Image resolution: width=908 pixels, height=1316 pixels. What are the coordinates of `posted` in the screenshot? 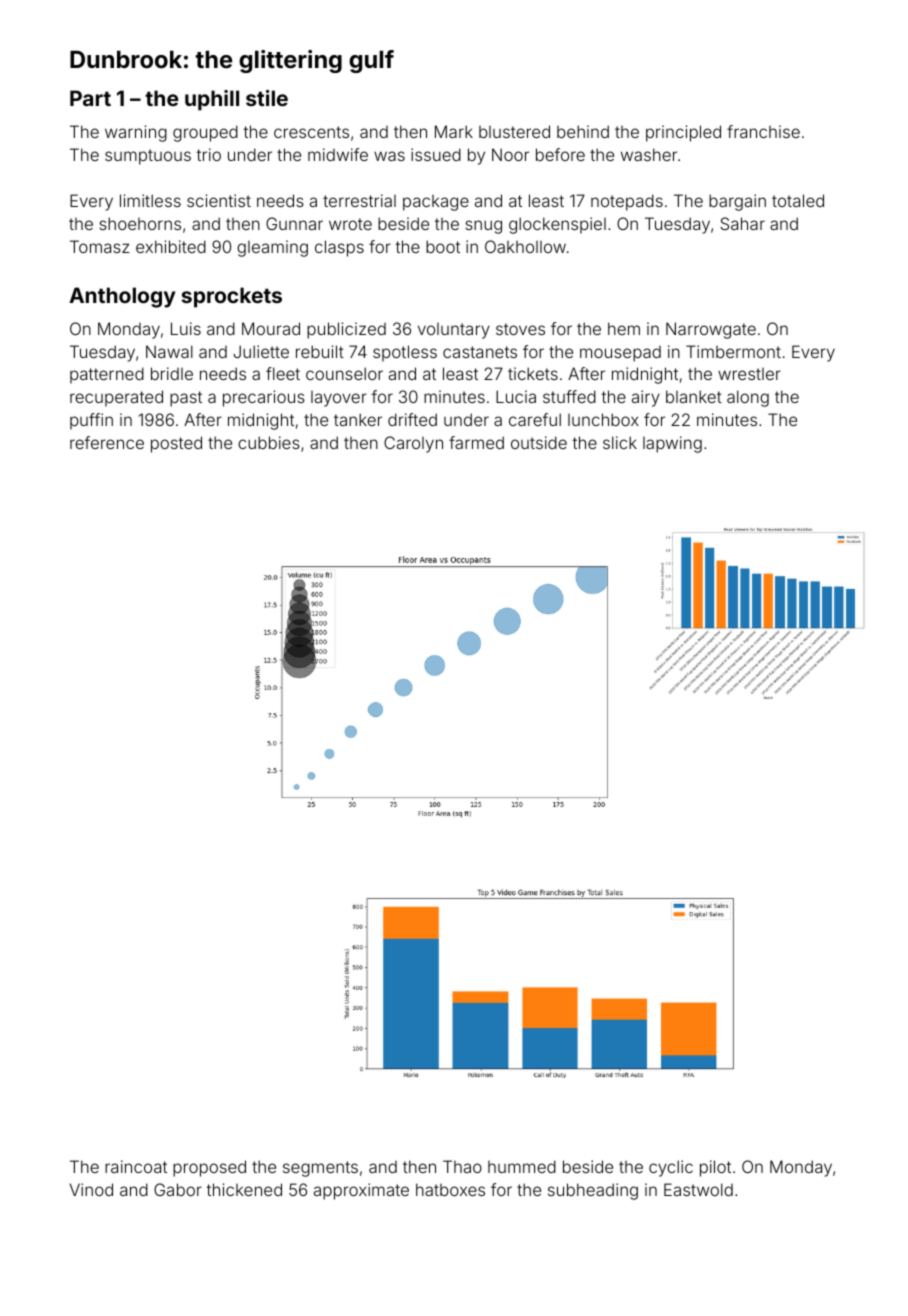 It's located at (176, 444).
